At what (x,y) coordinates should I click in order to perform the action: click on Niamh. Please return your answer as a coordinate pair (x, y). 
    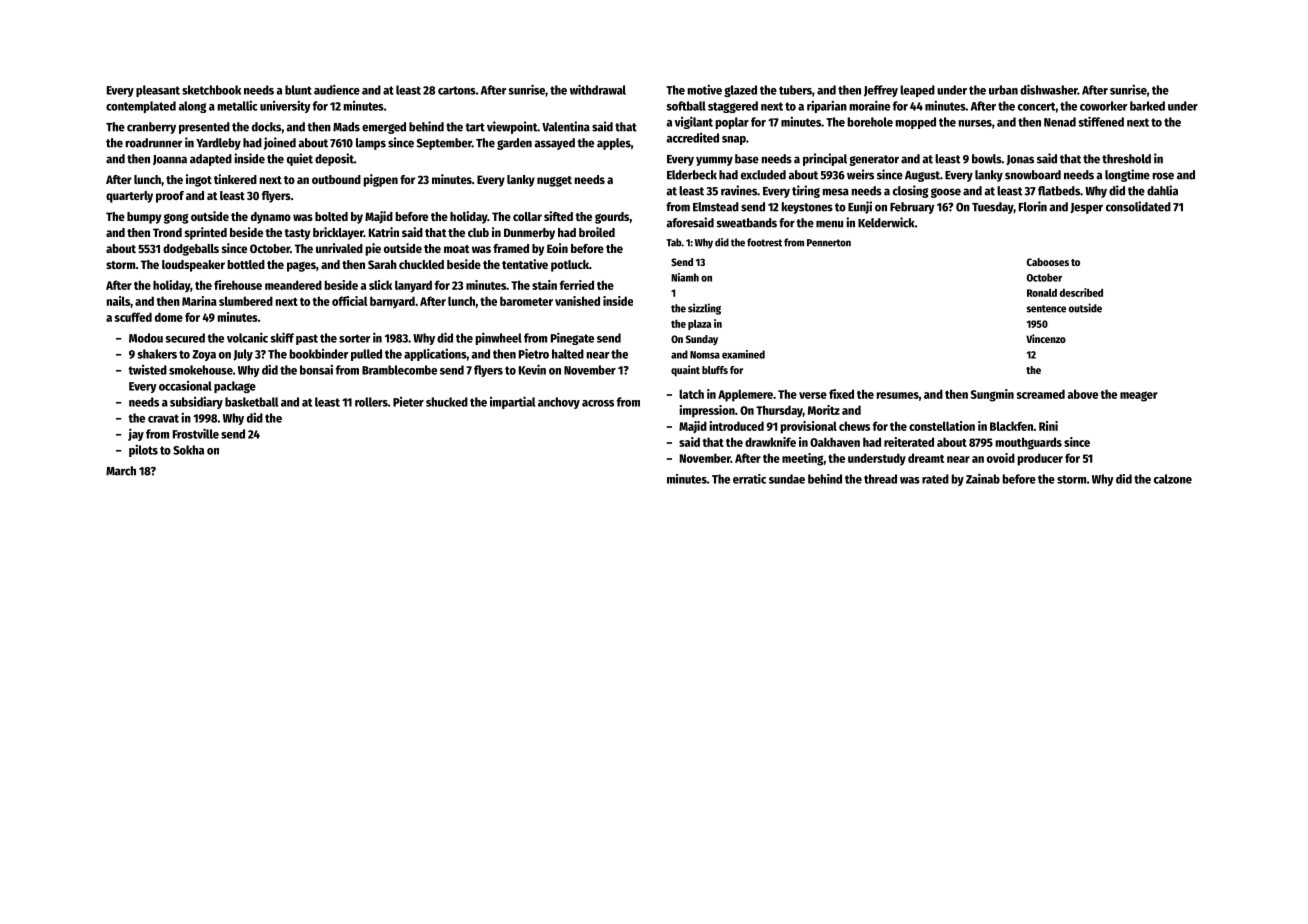
    Looking at the image, I should click on (685, 277).
